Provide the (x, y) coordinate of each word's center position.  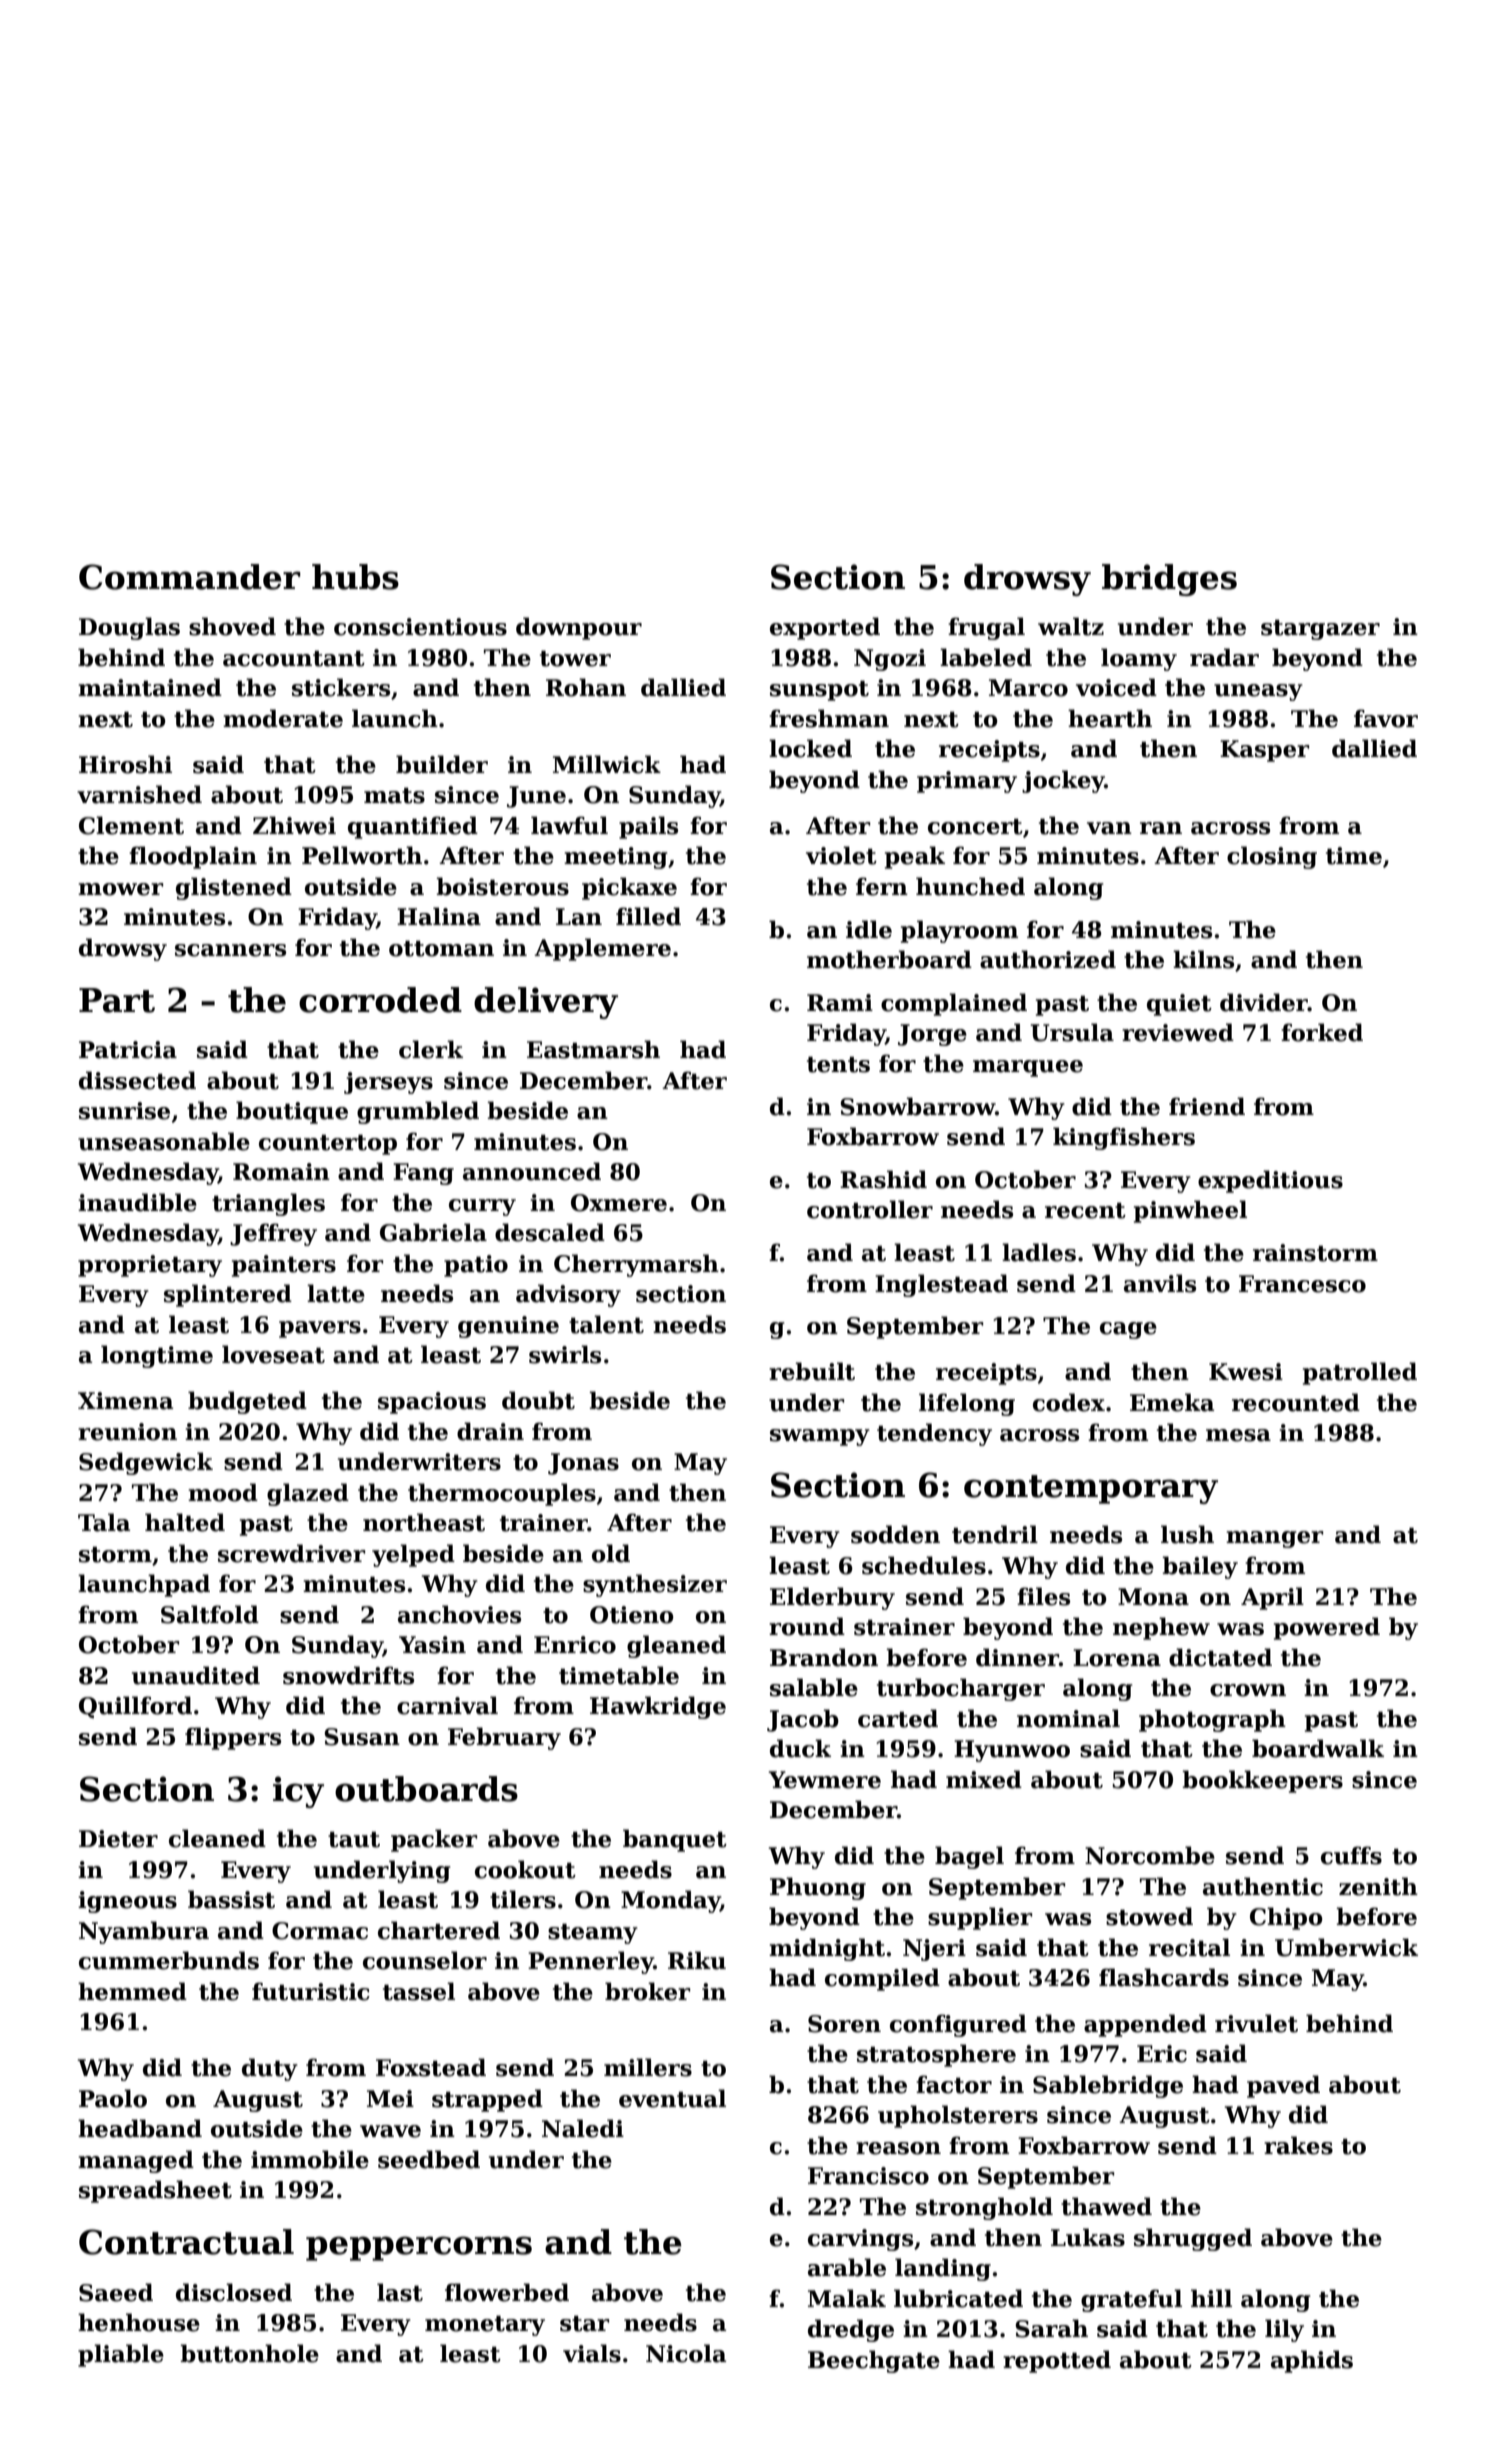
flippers (233, 1738)
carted (898, 1718)
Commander (190, 577)
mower (120, 889)
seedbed (429, 2159)
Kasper (1264, 751)
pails (648, 827)
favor (1386, 718)
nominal (1068, 1718)
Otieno (632, 1615)
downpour (579, 628)
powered (1327, 1628)
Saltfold (210, 1614)
